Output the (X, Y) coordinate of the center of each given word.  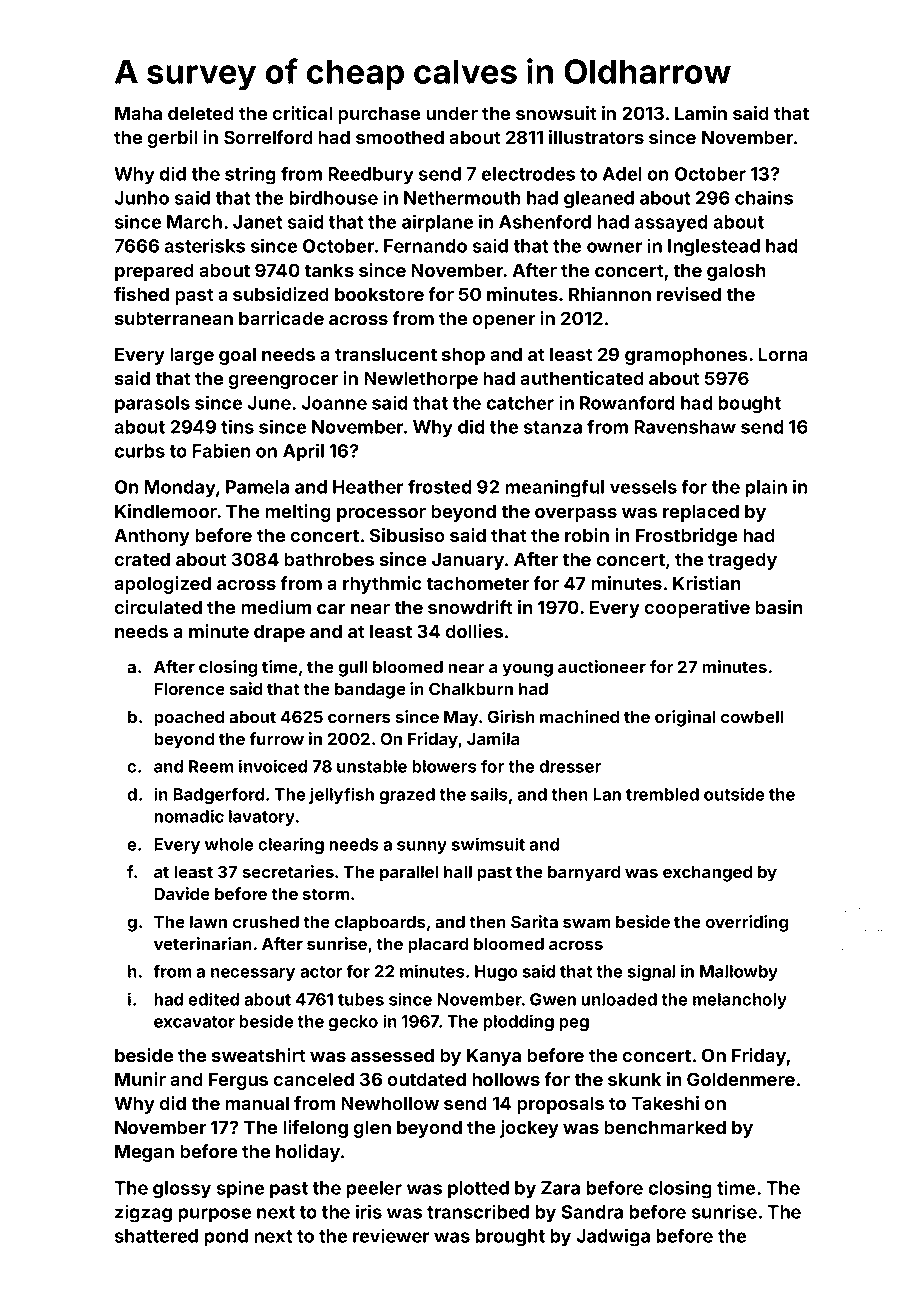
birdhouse (333, 197)
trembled (662, 794)
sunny (422, 847)
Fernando (425, 246)
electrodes (528, 174)
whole (229, 844)
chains (764, 197)
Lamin (701, 113)
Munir (140, 1079)
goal (237, 356)
